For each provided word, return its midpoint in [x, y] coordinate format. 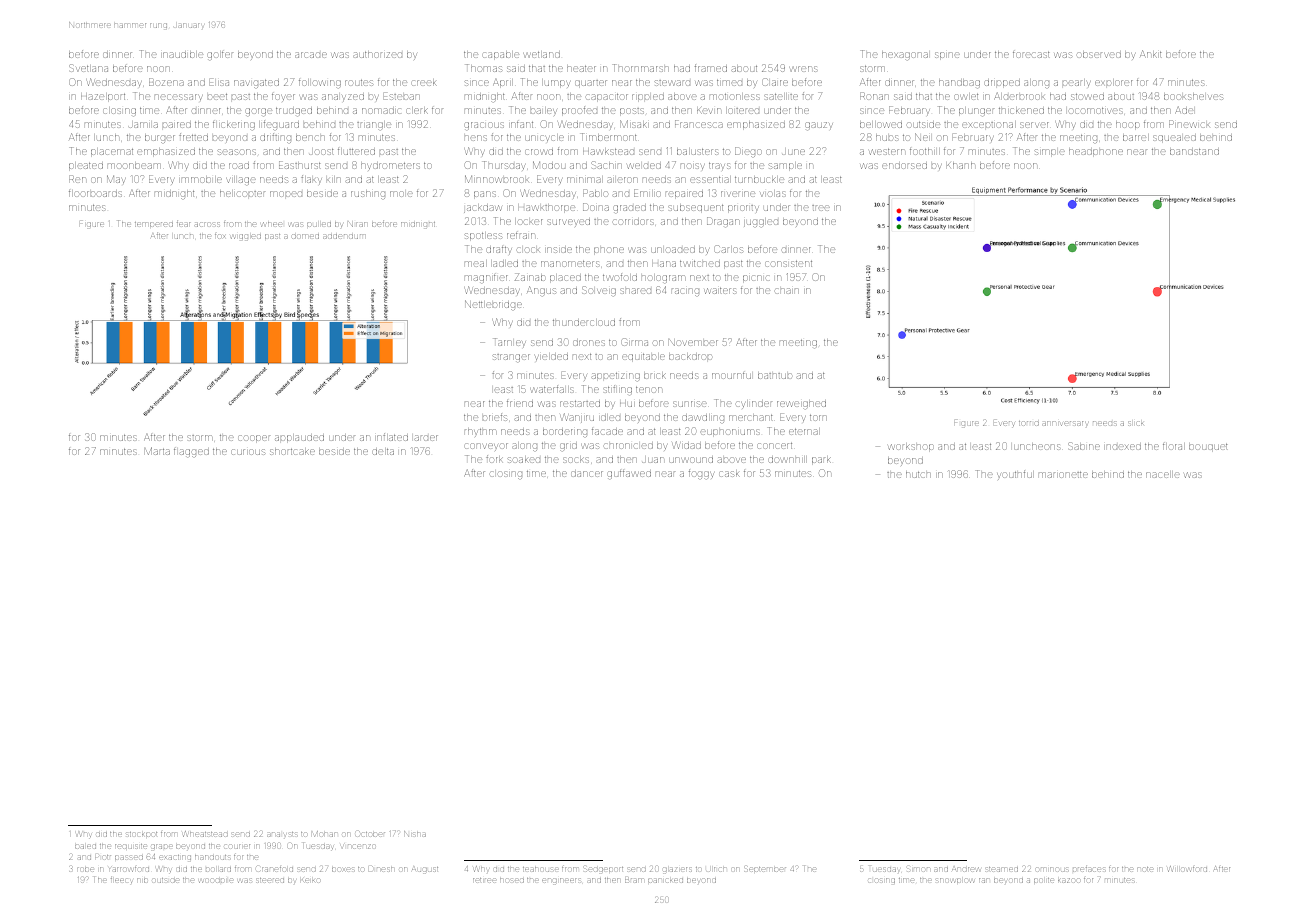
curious [248, 452]
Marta [157, 451]
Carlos [728, 249]
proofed [579, 111]
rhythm [481, 432]
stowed [1087, 96]
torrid [1029, 423]
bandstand [1194, 151]
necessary [179, 97]
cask [729, 473]
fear [183, 223]
